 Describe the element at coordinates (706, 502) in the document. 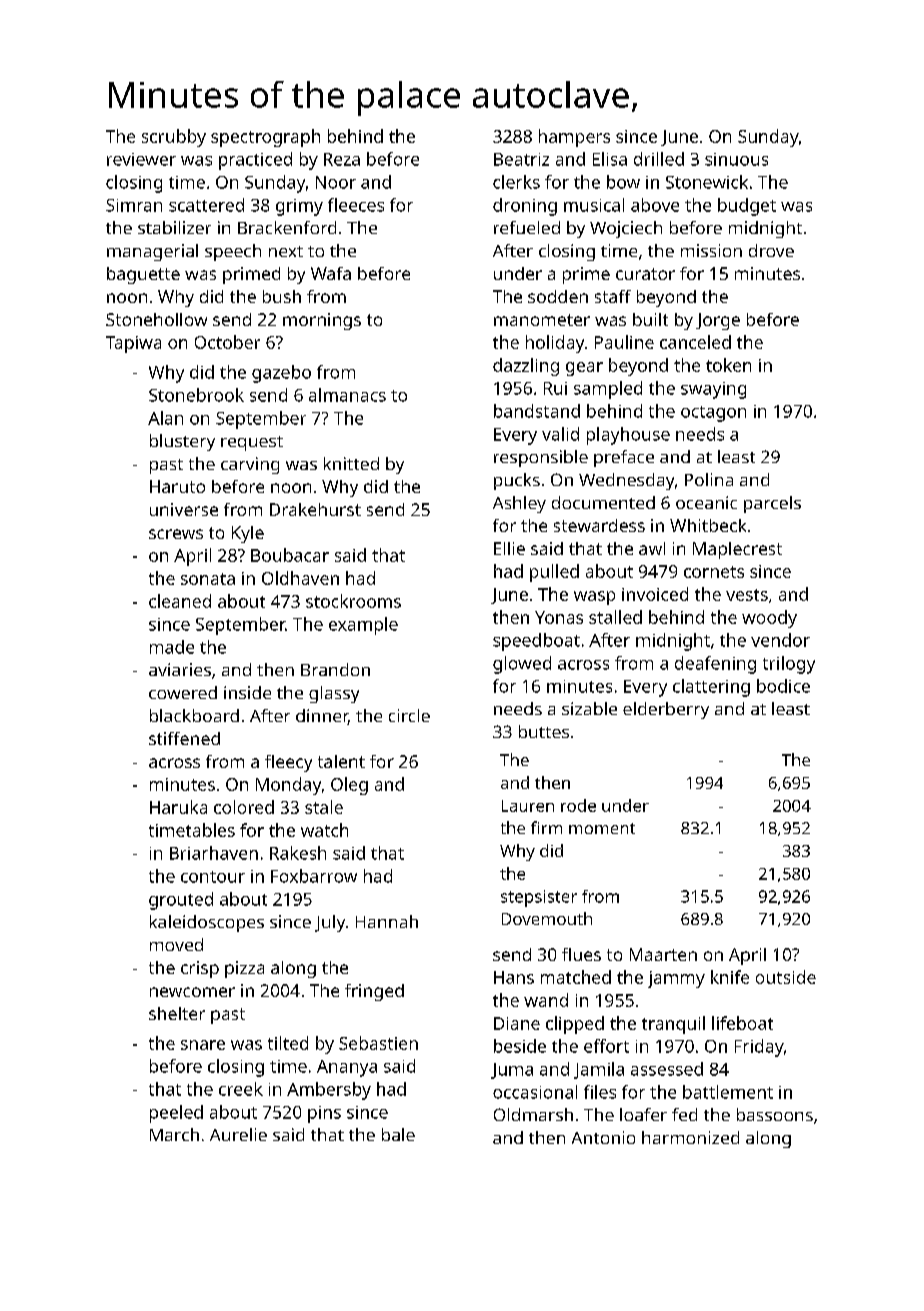

I see `oceanic` at that location.
